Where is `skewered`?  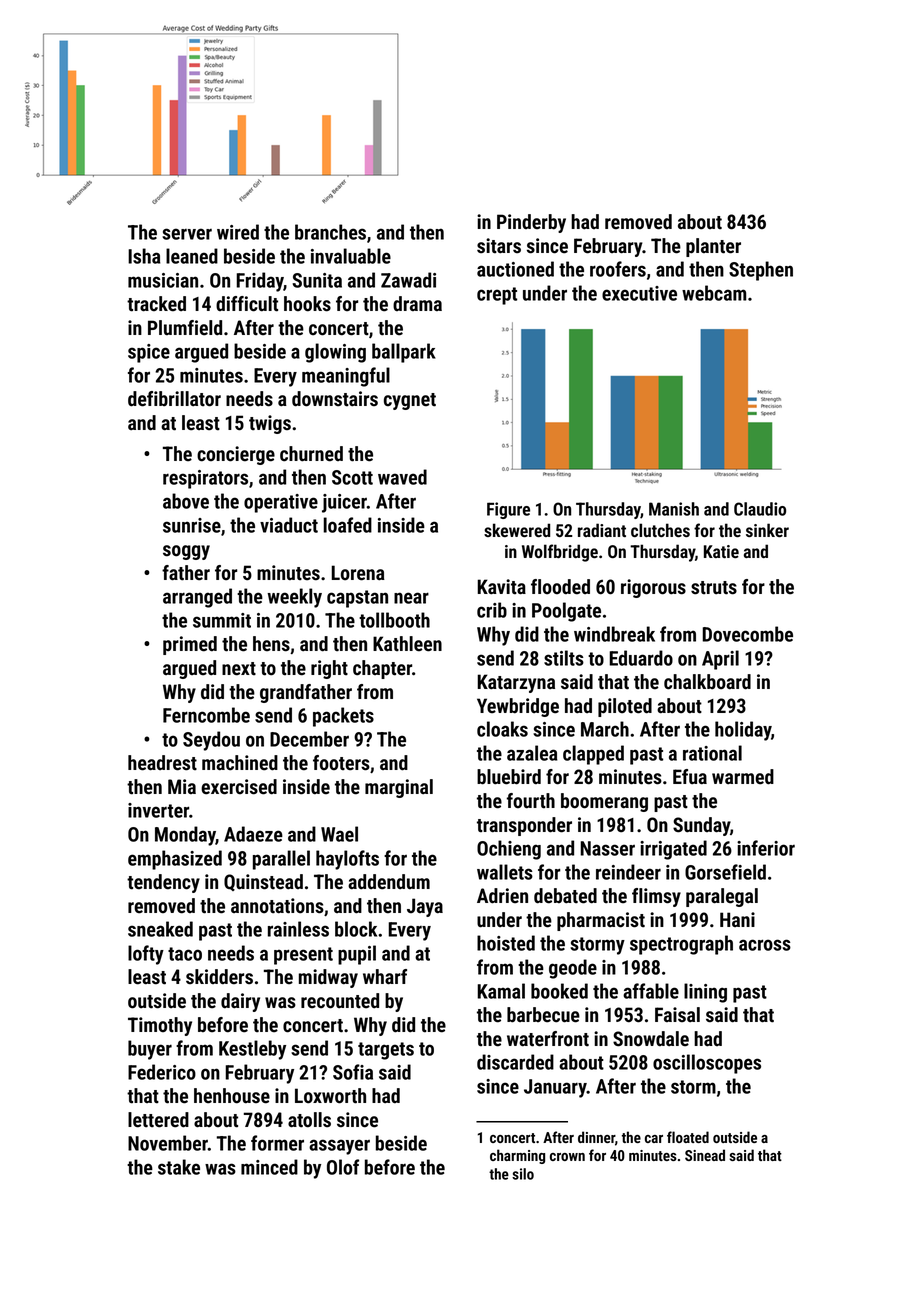
skewered is located at coordinates (517, 530).
